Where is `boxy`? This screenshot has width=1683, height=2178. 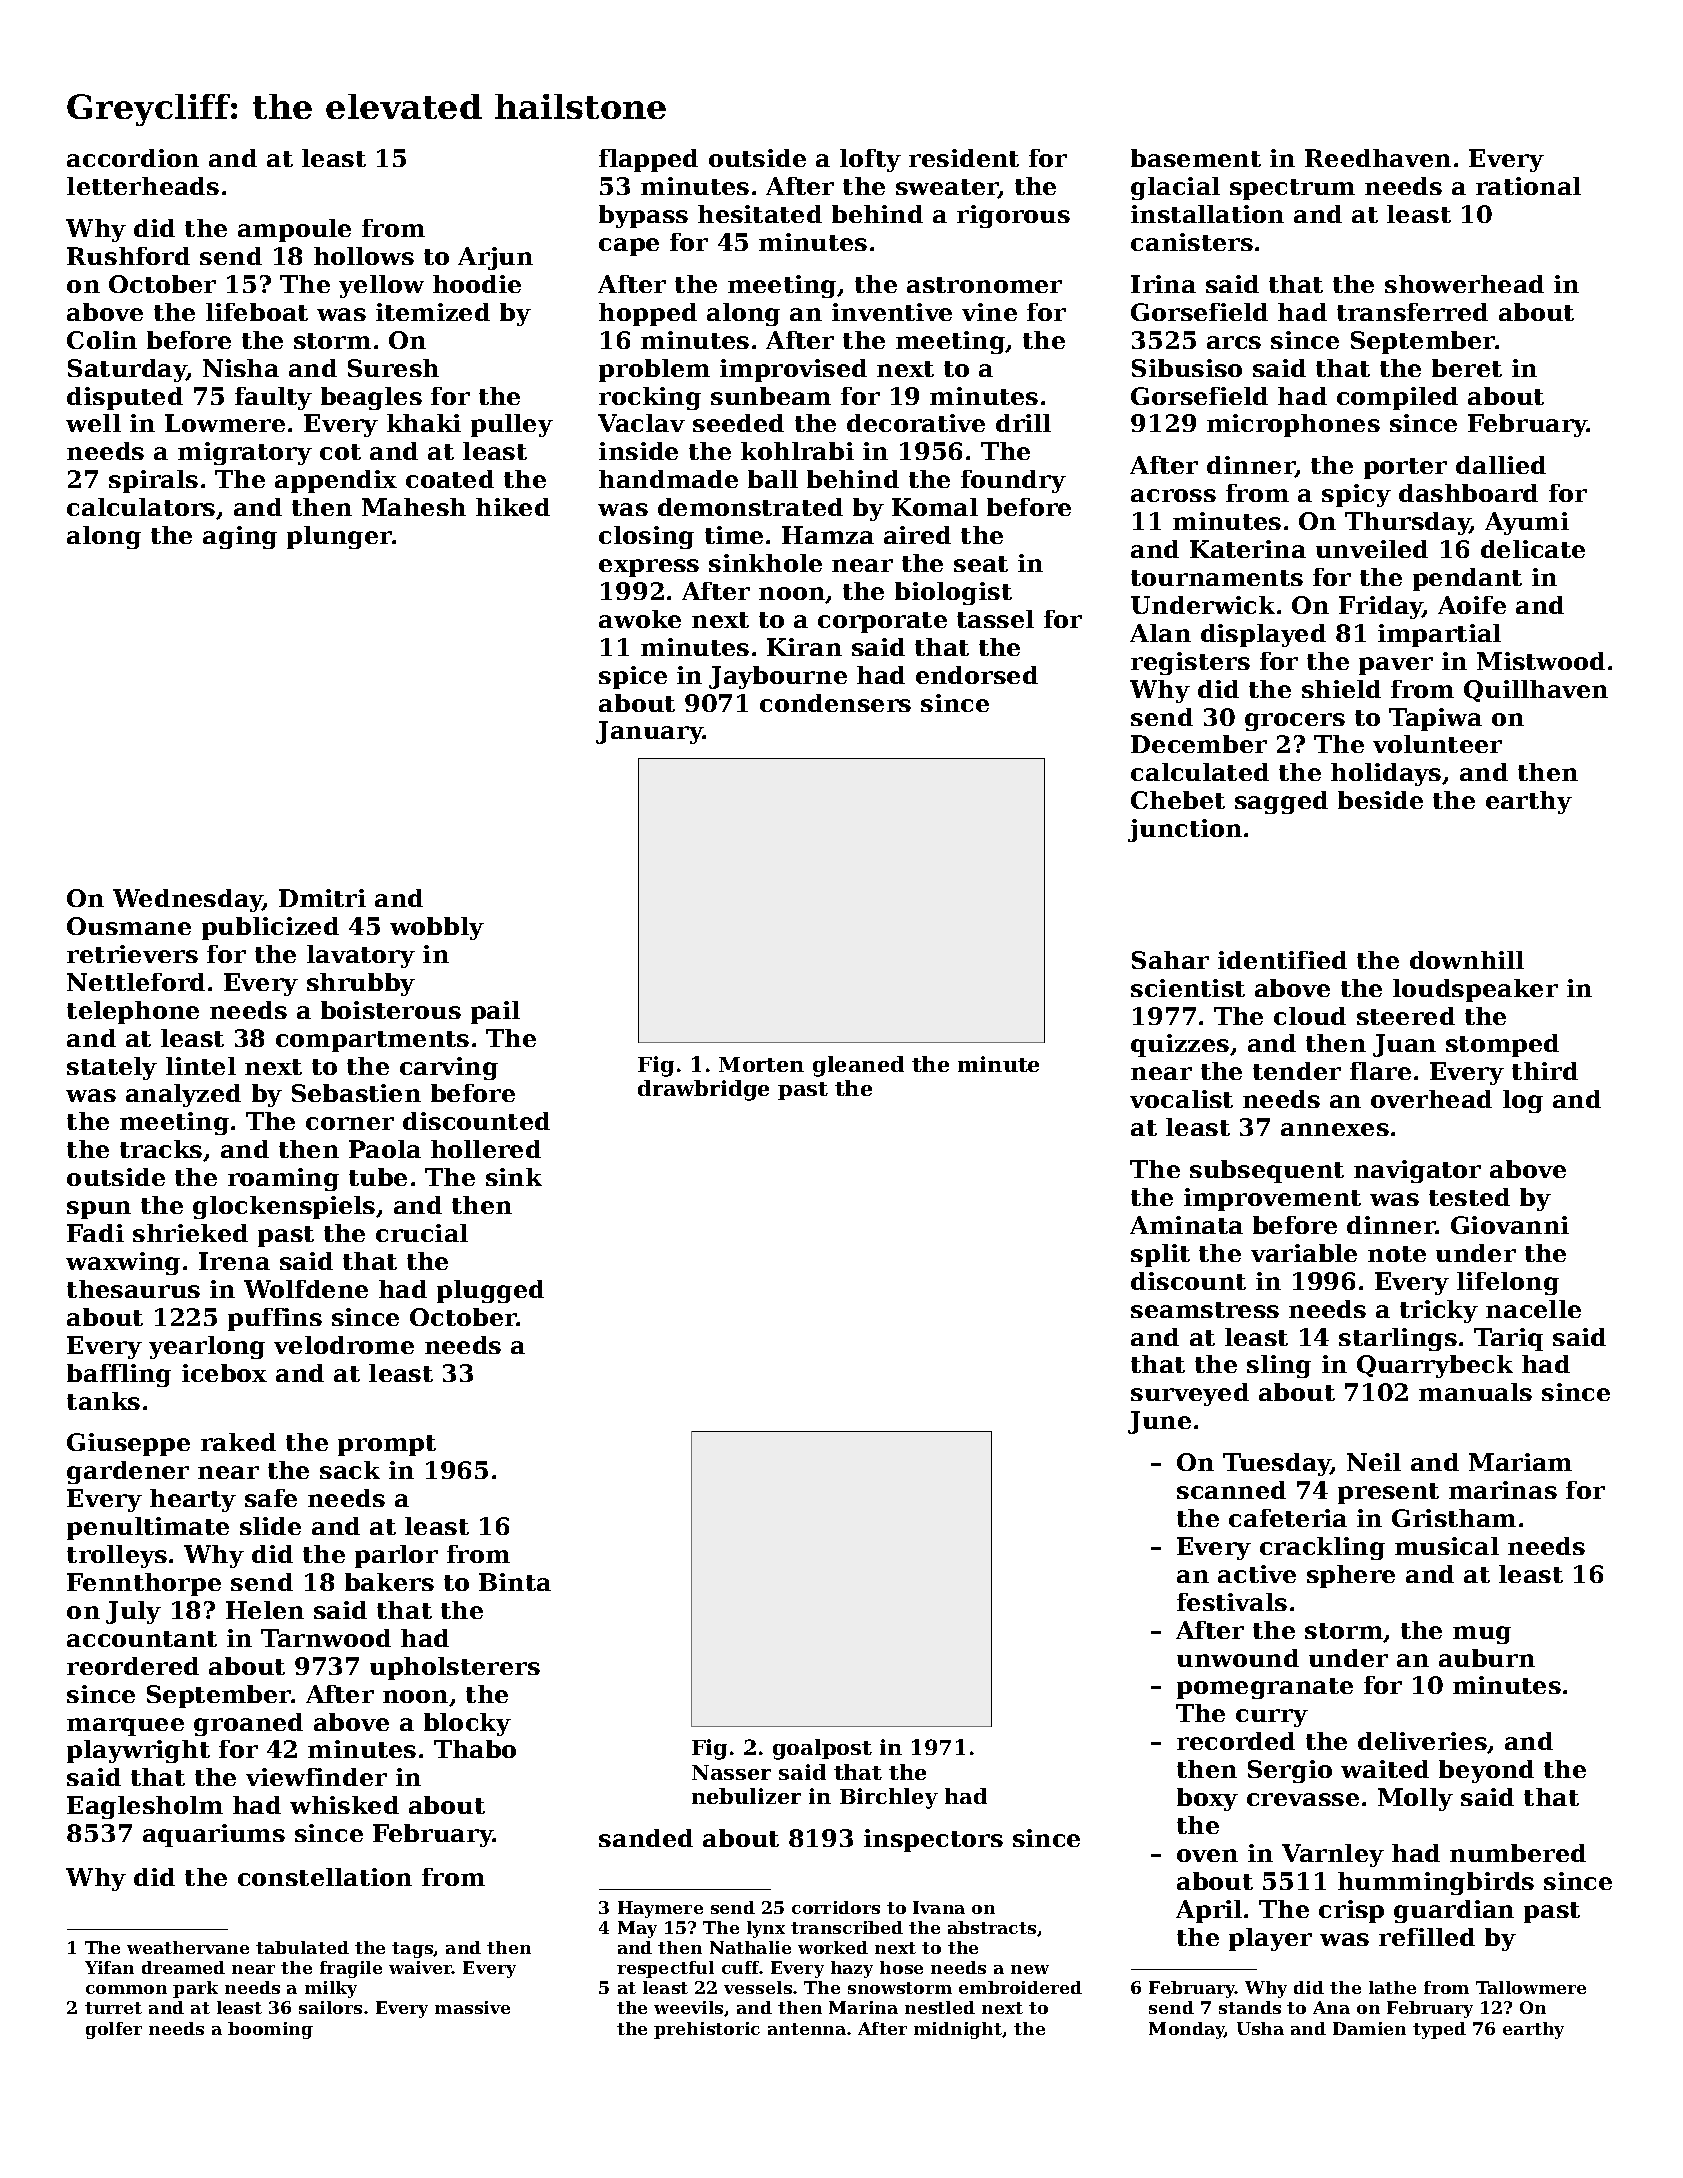 boxy is located at coordinates (1207, 1799).
